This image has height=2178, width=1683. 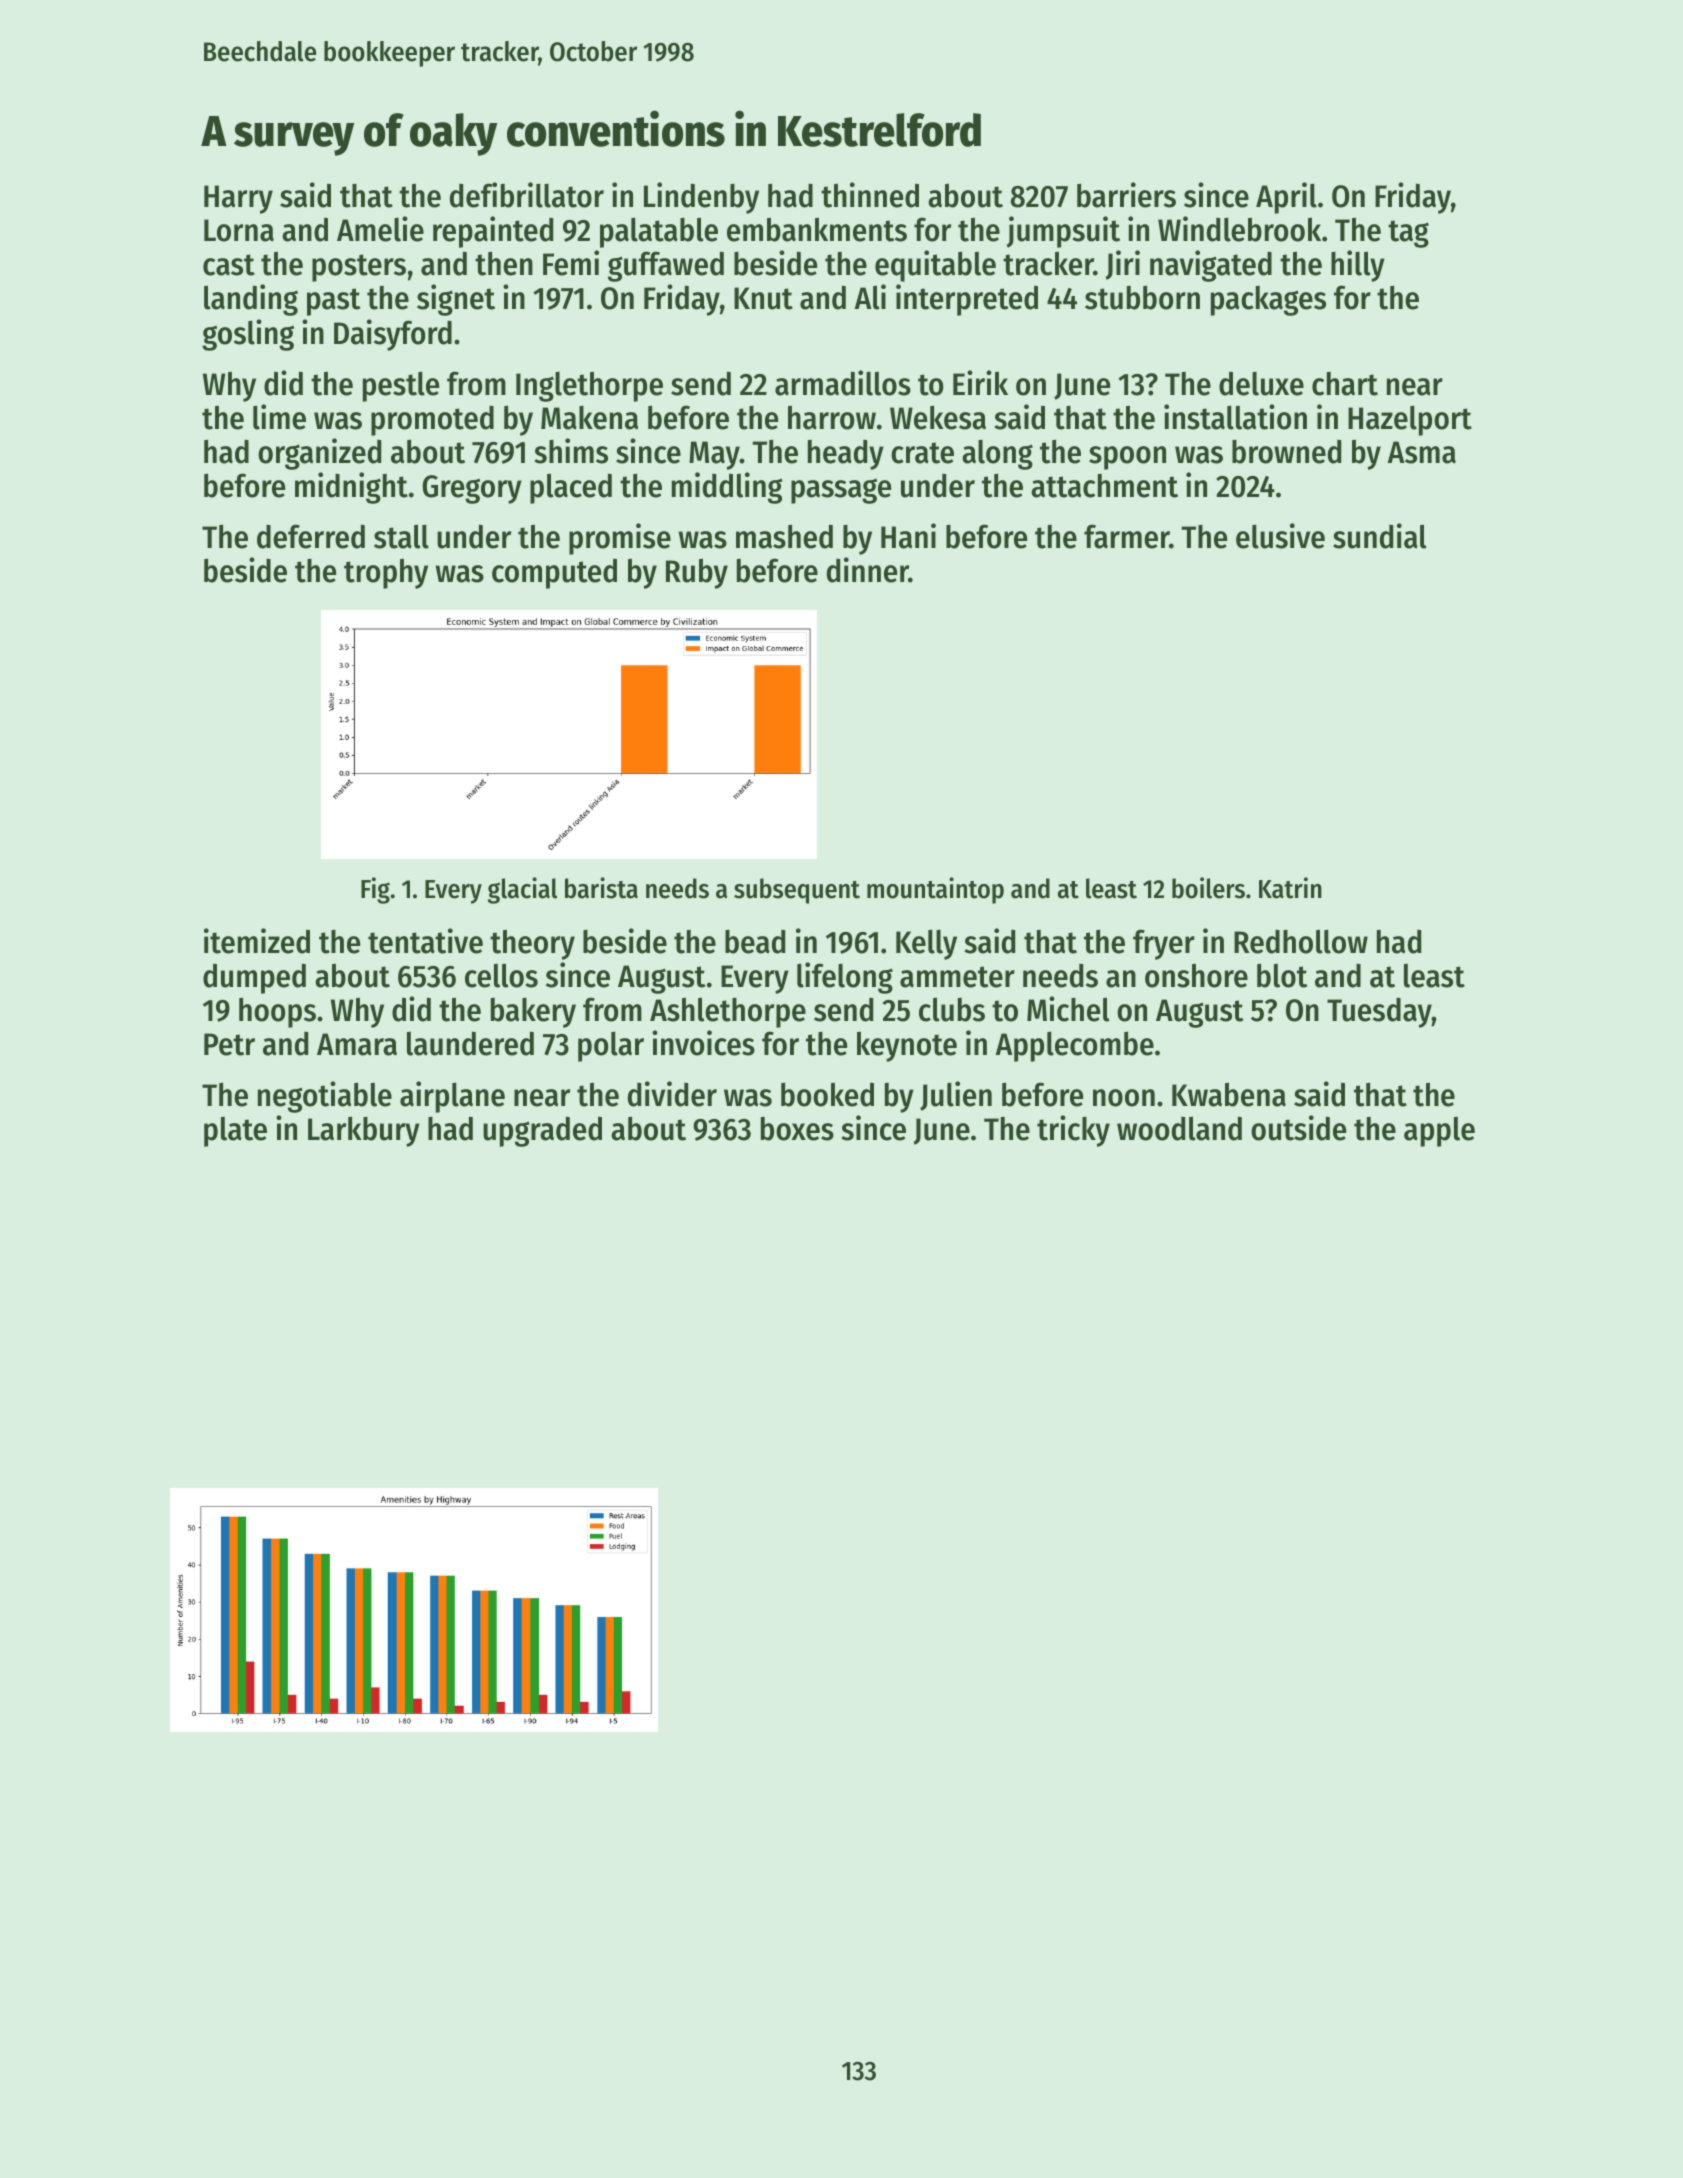 I want to click on armadillos, so click(x=843, y=383).
